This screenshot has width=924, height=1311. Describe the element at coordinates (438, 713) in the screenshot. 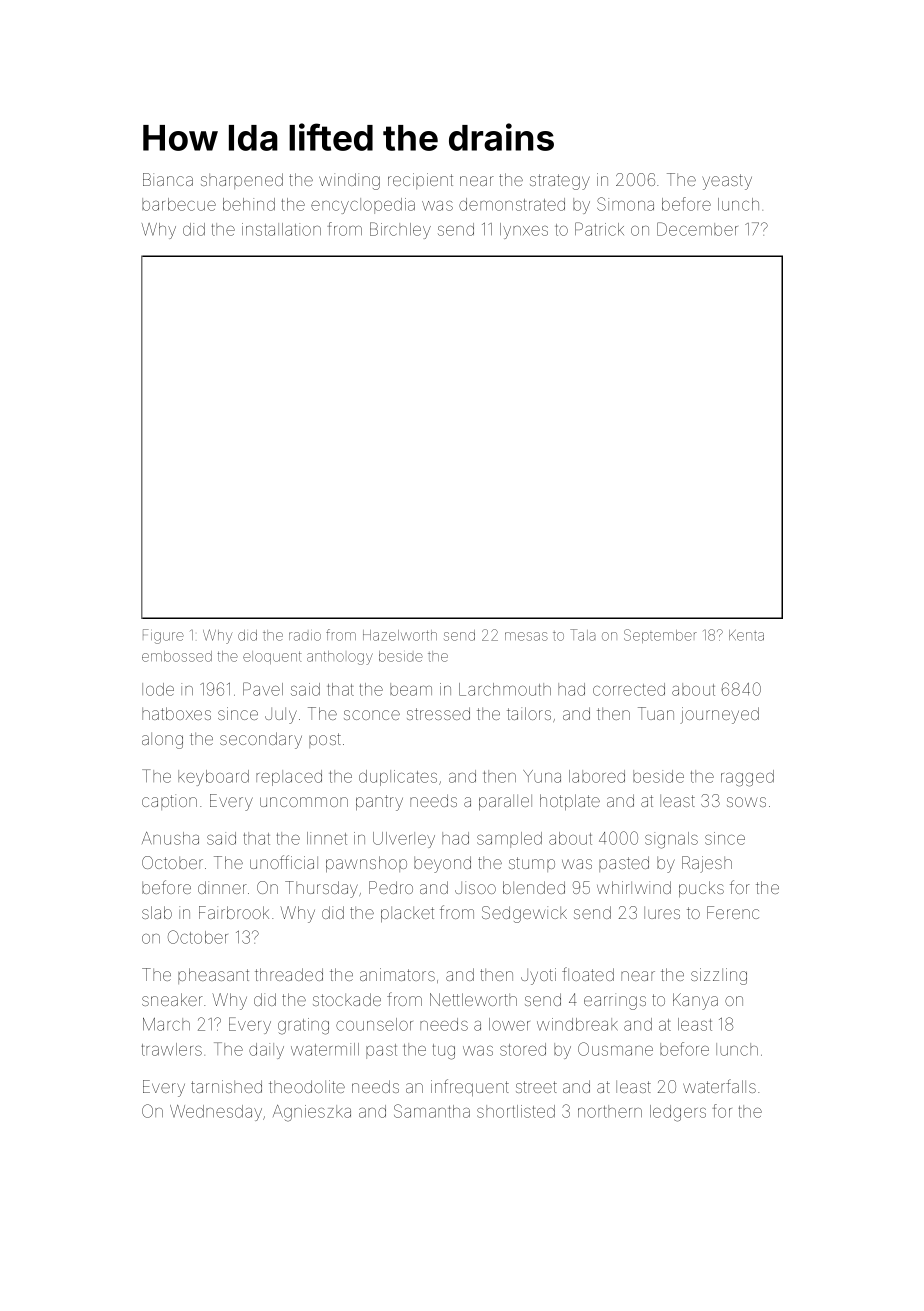

I see `stressed` at that location.
